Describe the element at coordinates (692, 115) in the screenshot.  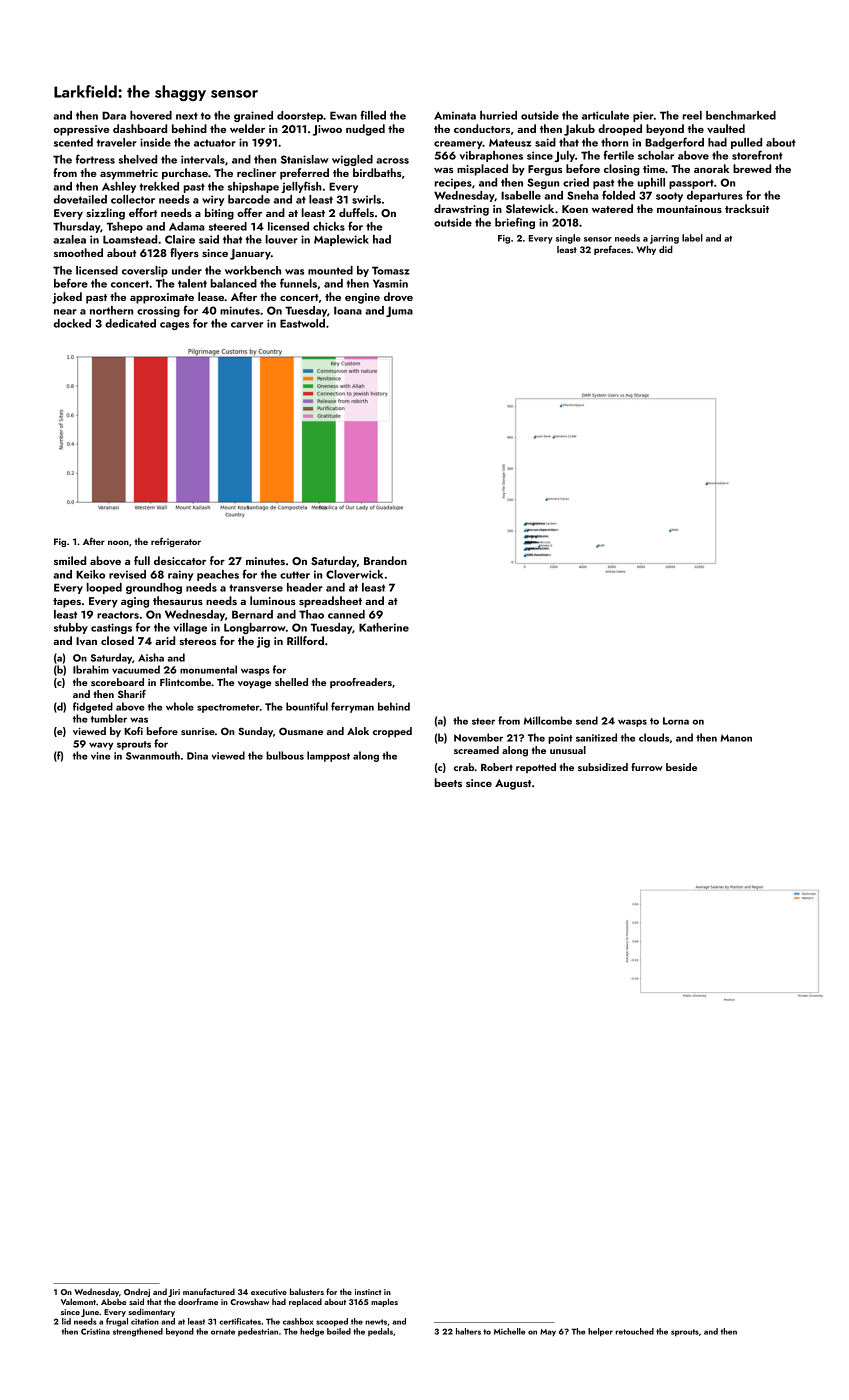
I see `reel` at that location.
